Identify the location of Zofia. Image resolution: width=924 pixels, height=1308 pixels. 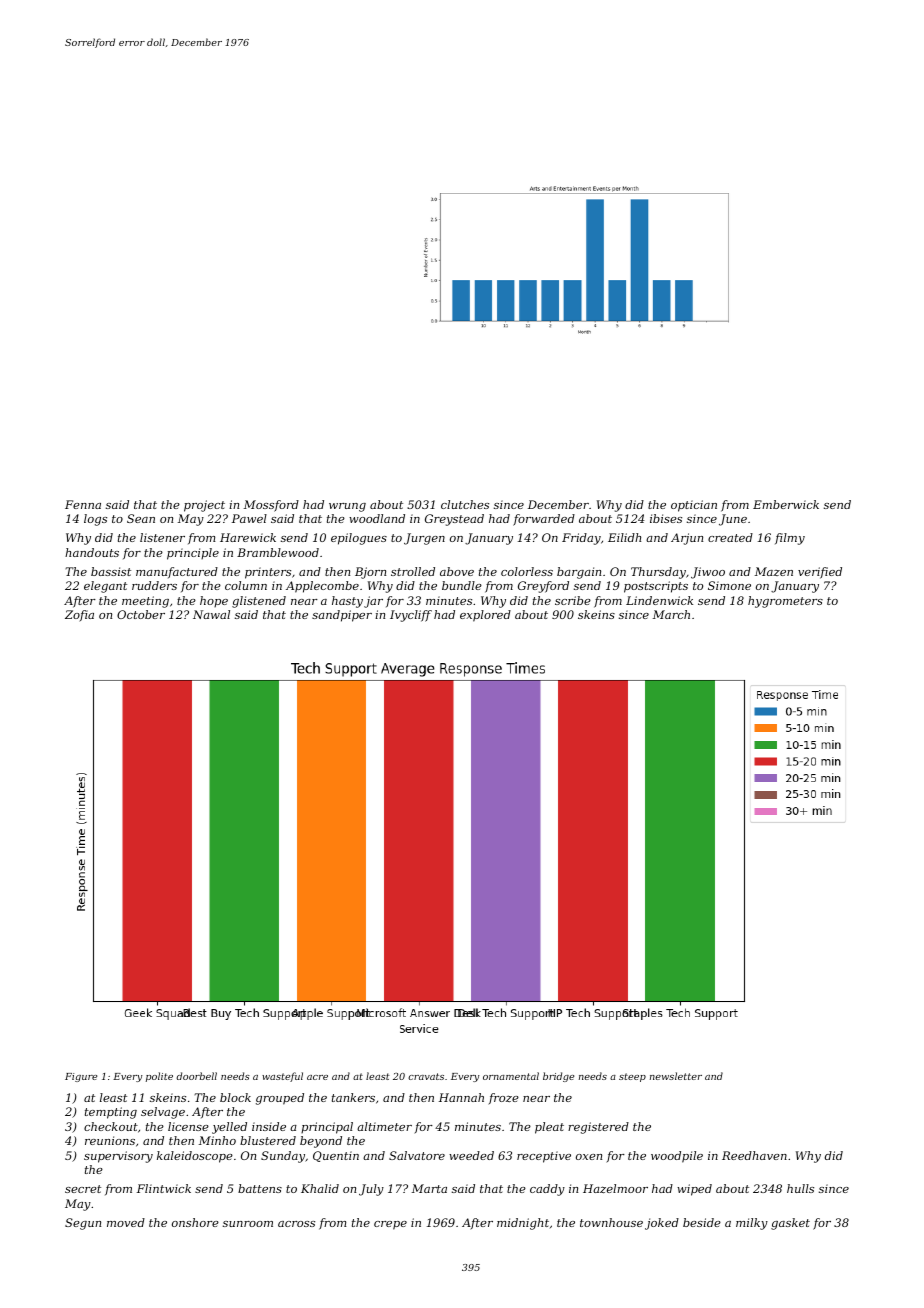
(79, 616).
